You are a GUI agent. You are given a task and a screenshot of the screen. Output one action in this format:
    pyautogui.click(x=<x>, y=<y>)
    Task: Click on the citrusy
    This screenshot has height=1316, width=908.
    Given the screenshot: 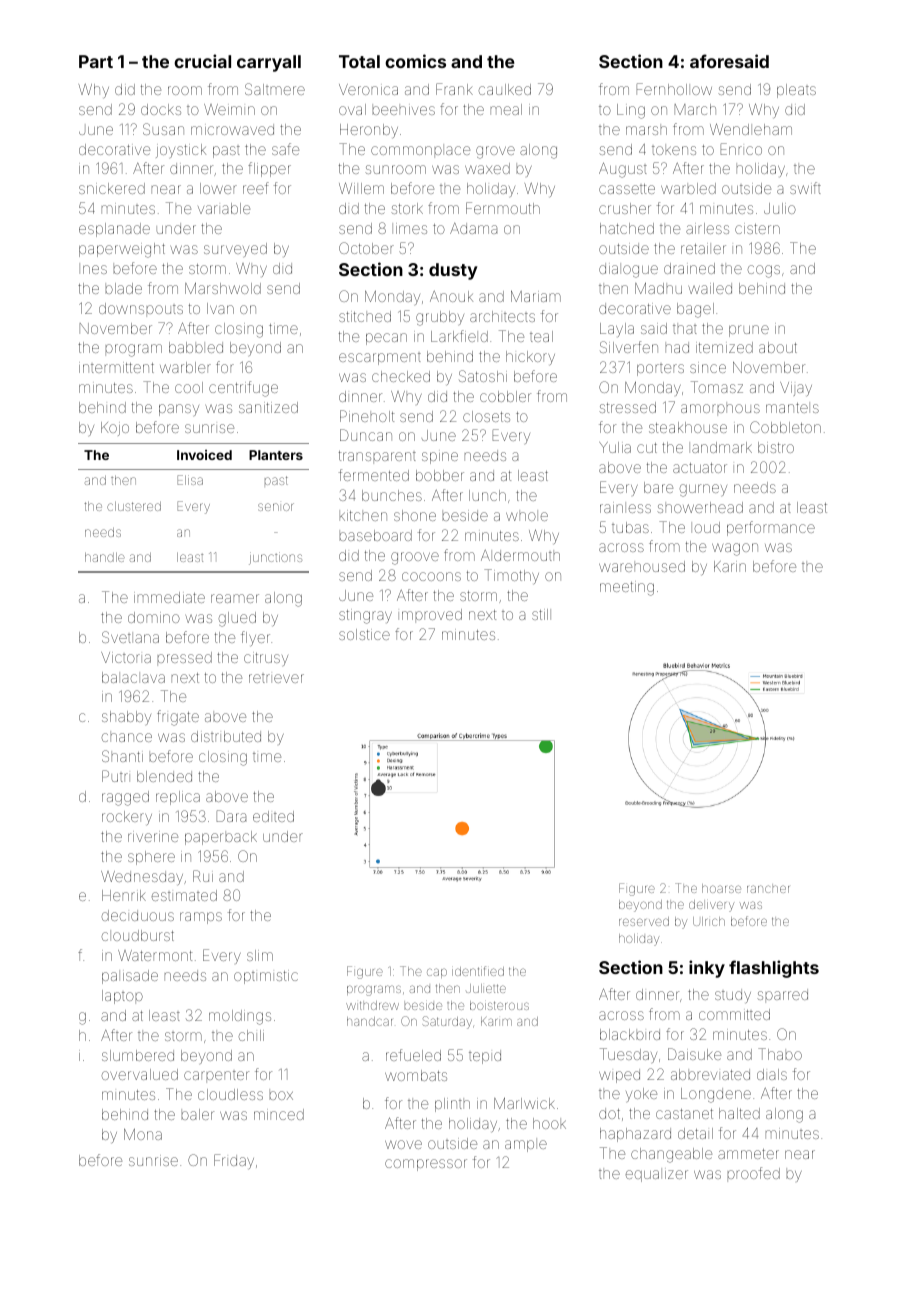 What is the action you would take?
    pyautogui.click(x=266, y=659)
